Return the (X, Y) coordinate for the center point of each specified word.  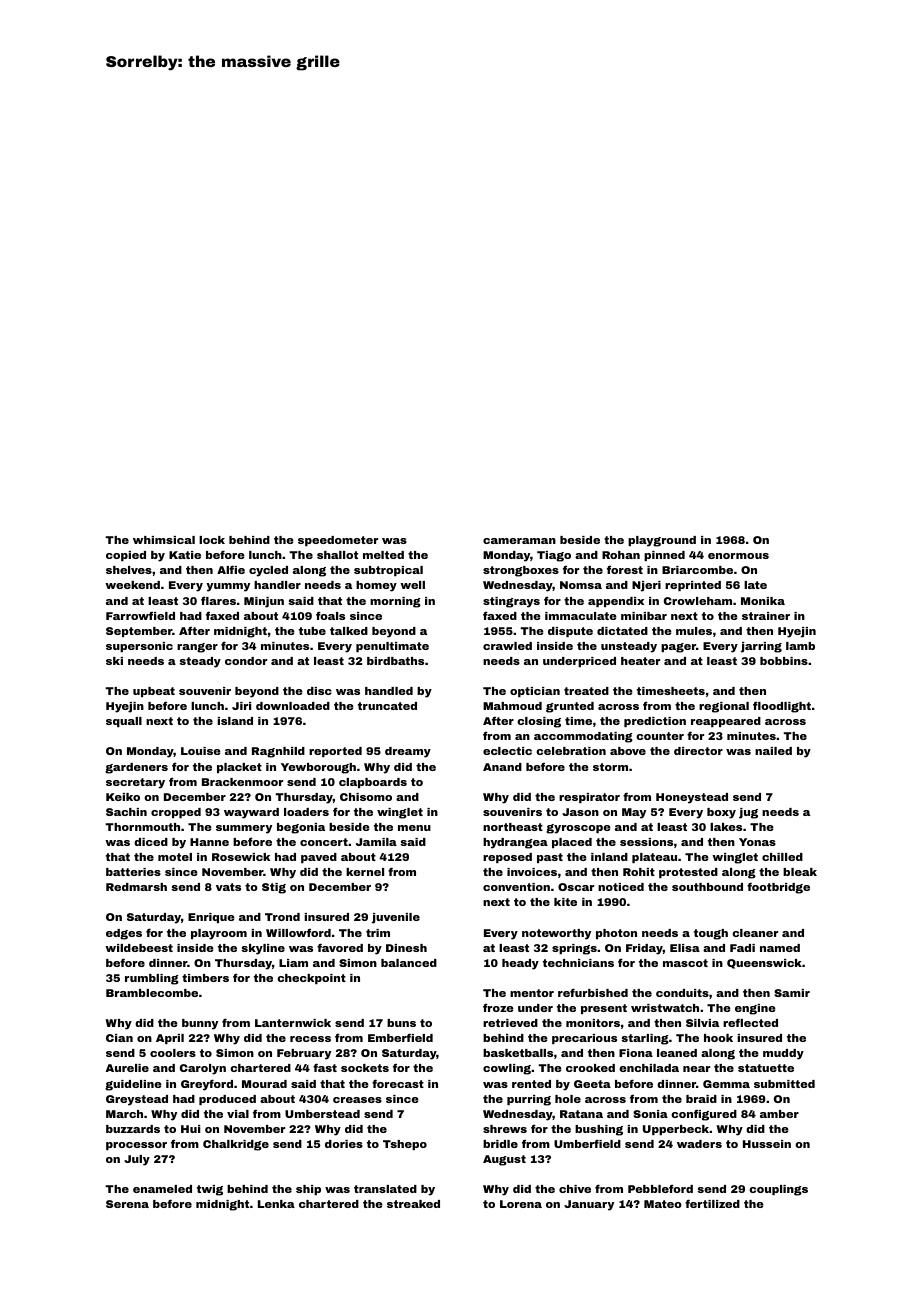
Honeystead (692, 798)
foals (330, 616)
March (124, 1114)
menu (414, 828)
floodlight (782, 707)
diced (151, 842)
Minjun (264, 602)
